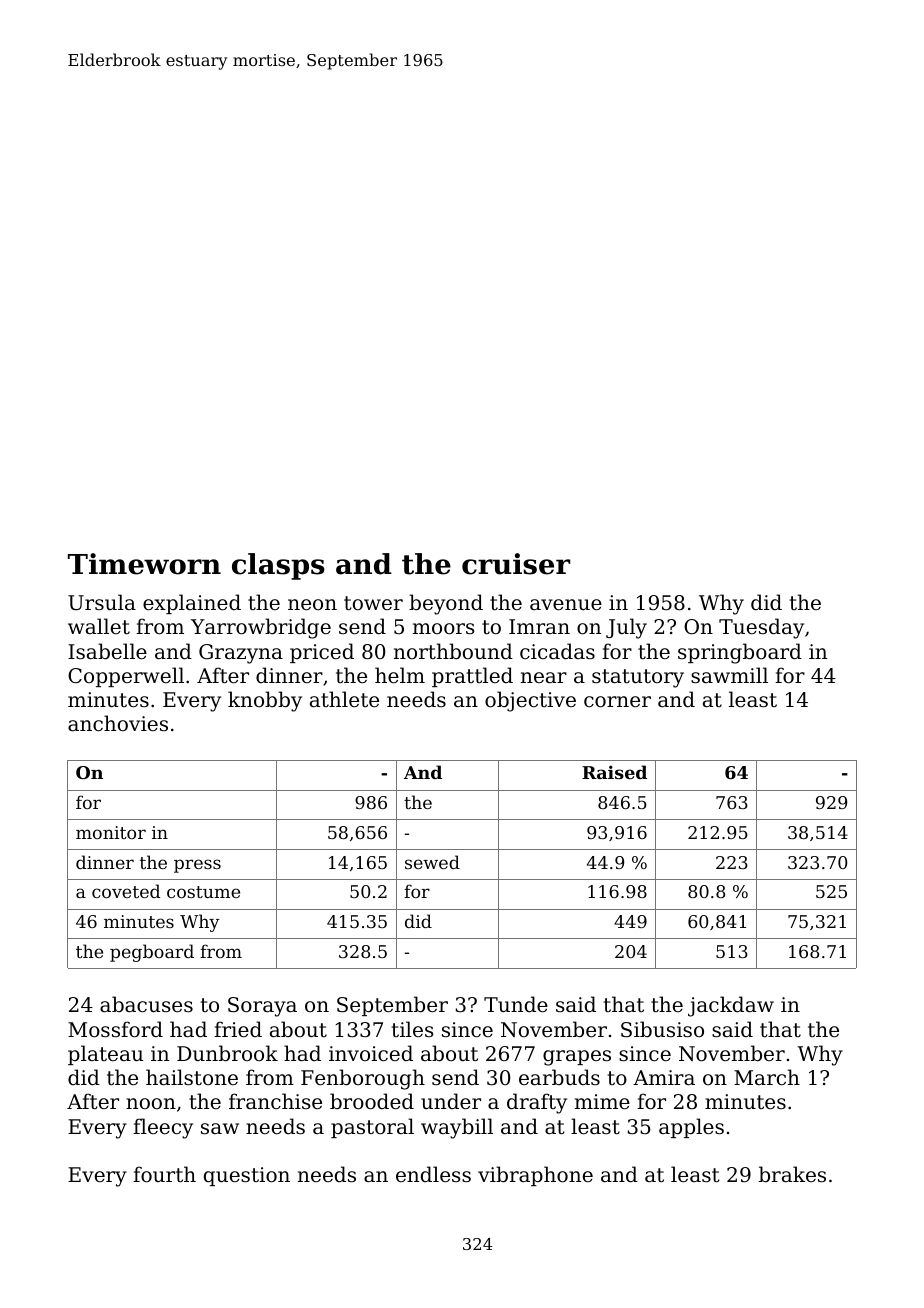 Image resolution: width=924 pixels, height=1308 pixels. What do you see at coordinates (265, 701) in the screenshot?
I see `knobby` at bounding box center [265, 701].
